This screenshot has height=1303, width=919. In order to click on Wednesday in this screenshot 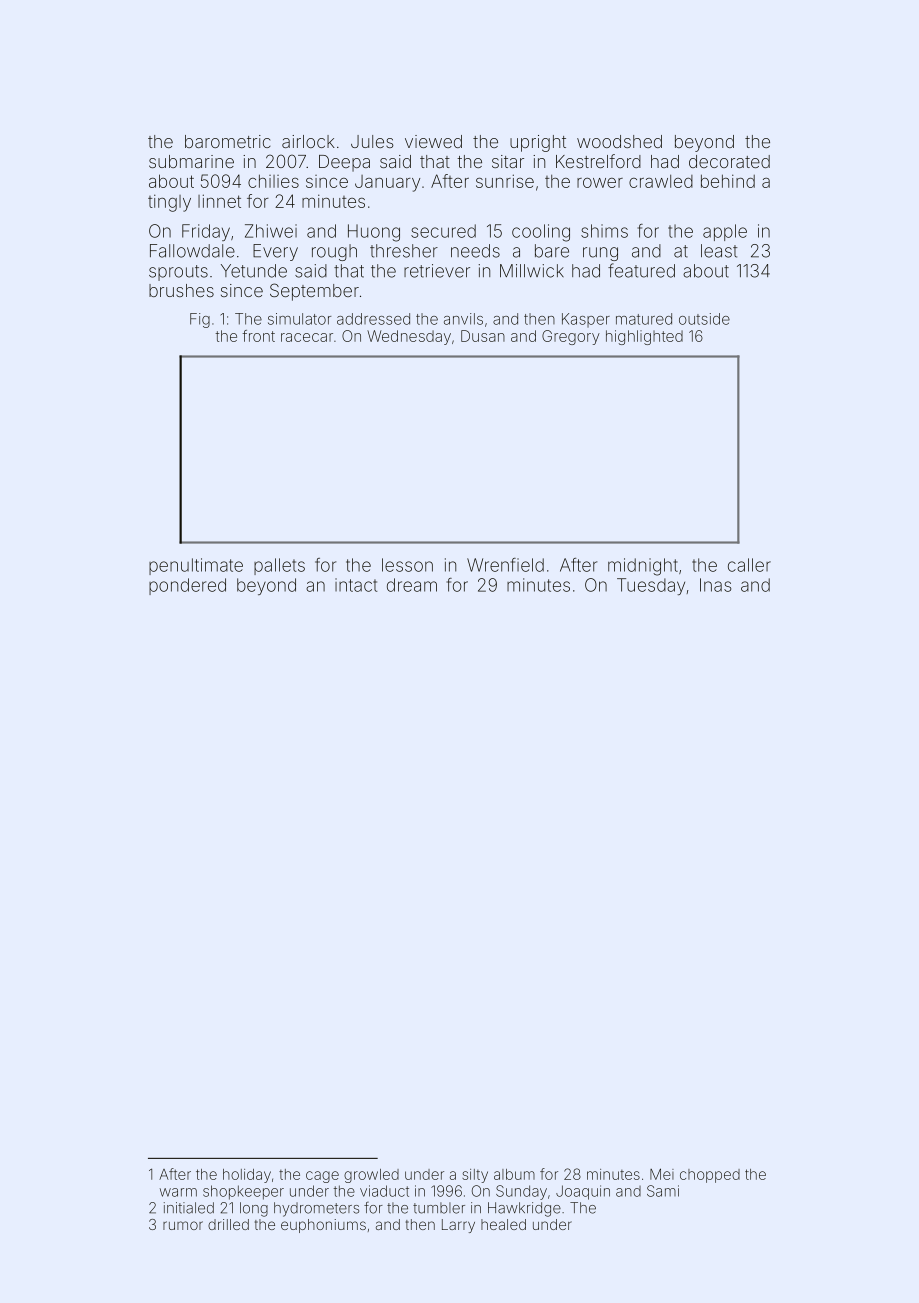, I will do `click(409, 337)`.
